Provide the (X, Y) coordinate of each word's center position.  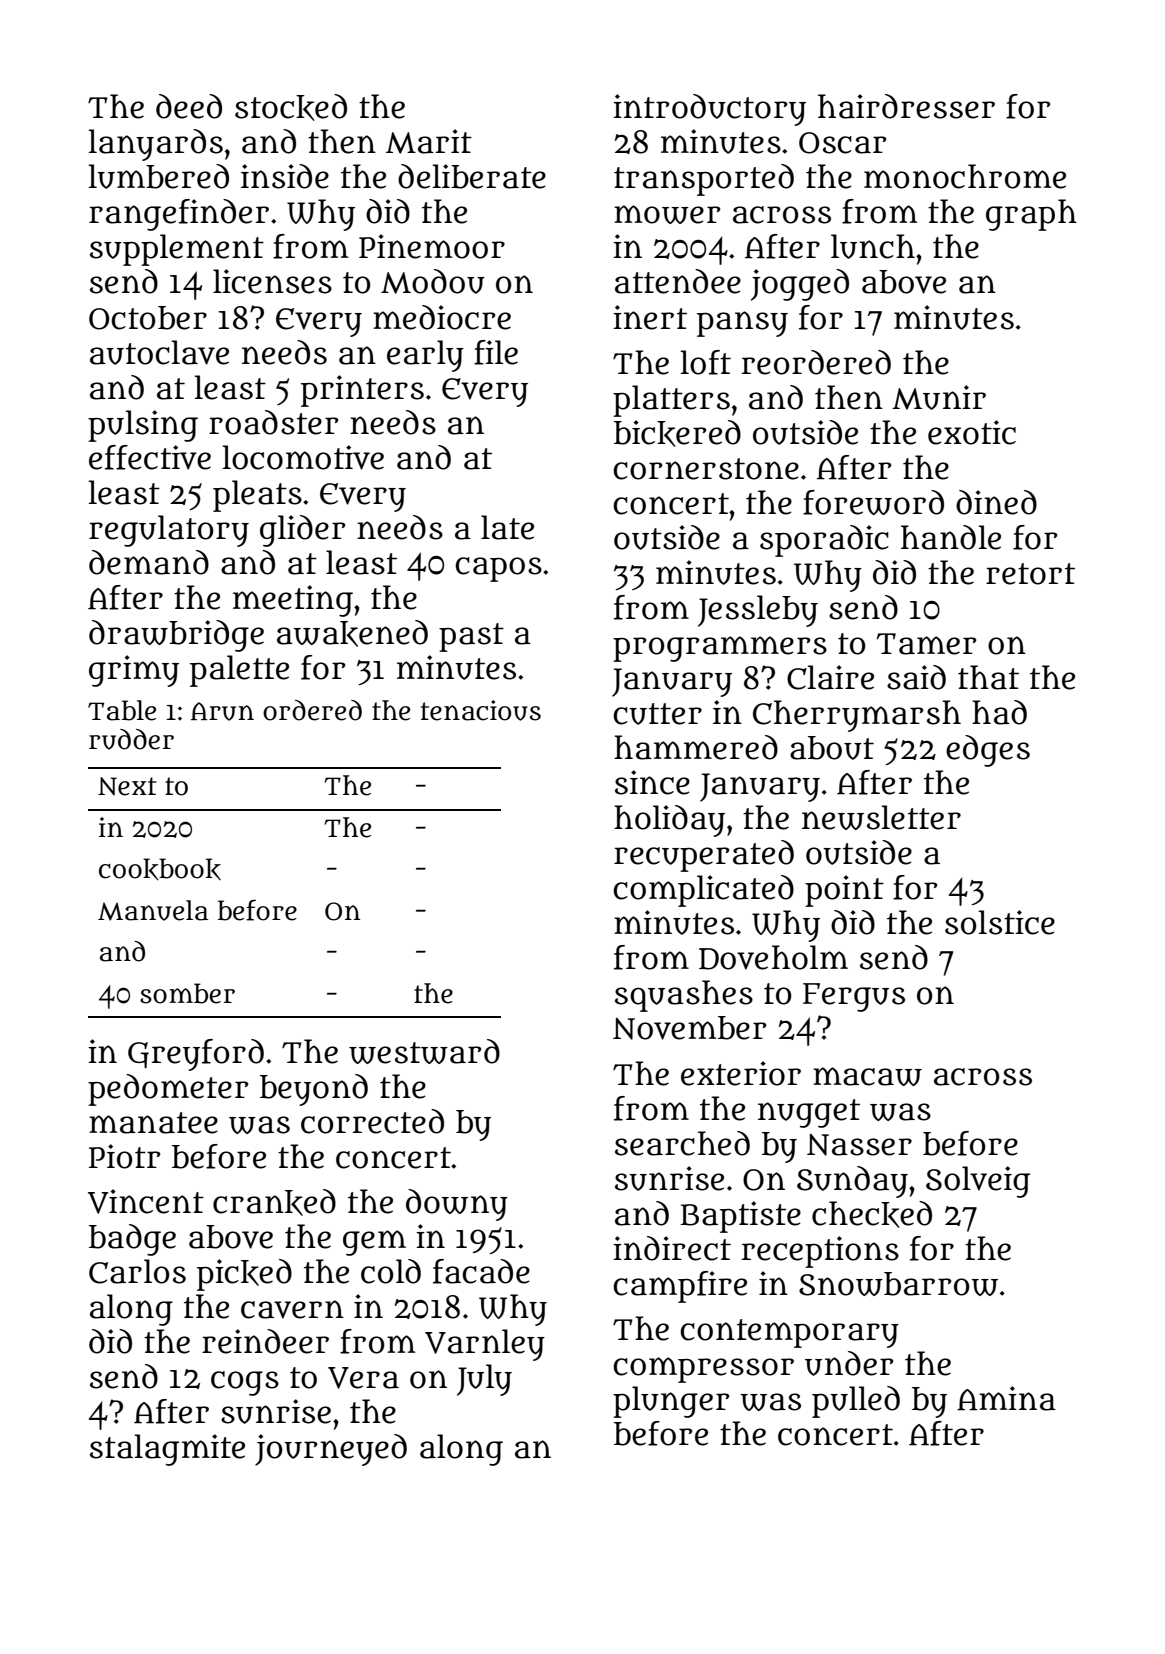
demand (149, 562)
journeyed (331, 1450)
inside (285, 176)
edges (988, 751)
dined (996, 502)
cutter (657, 714)
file (496, 352)
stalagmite (167, 1450)
